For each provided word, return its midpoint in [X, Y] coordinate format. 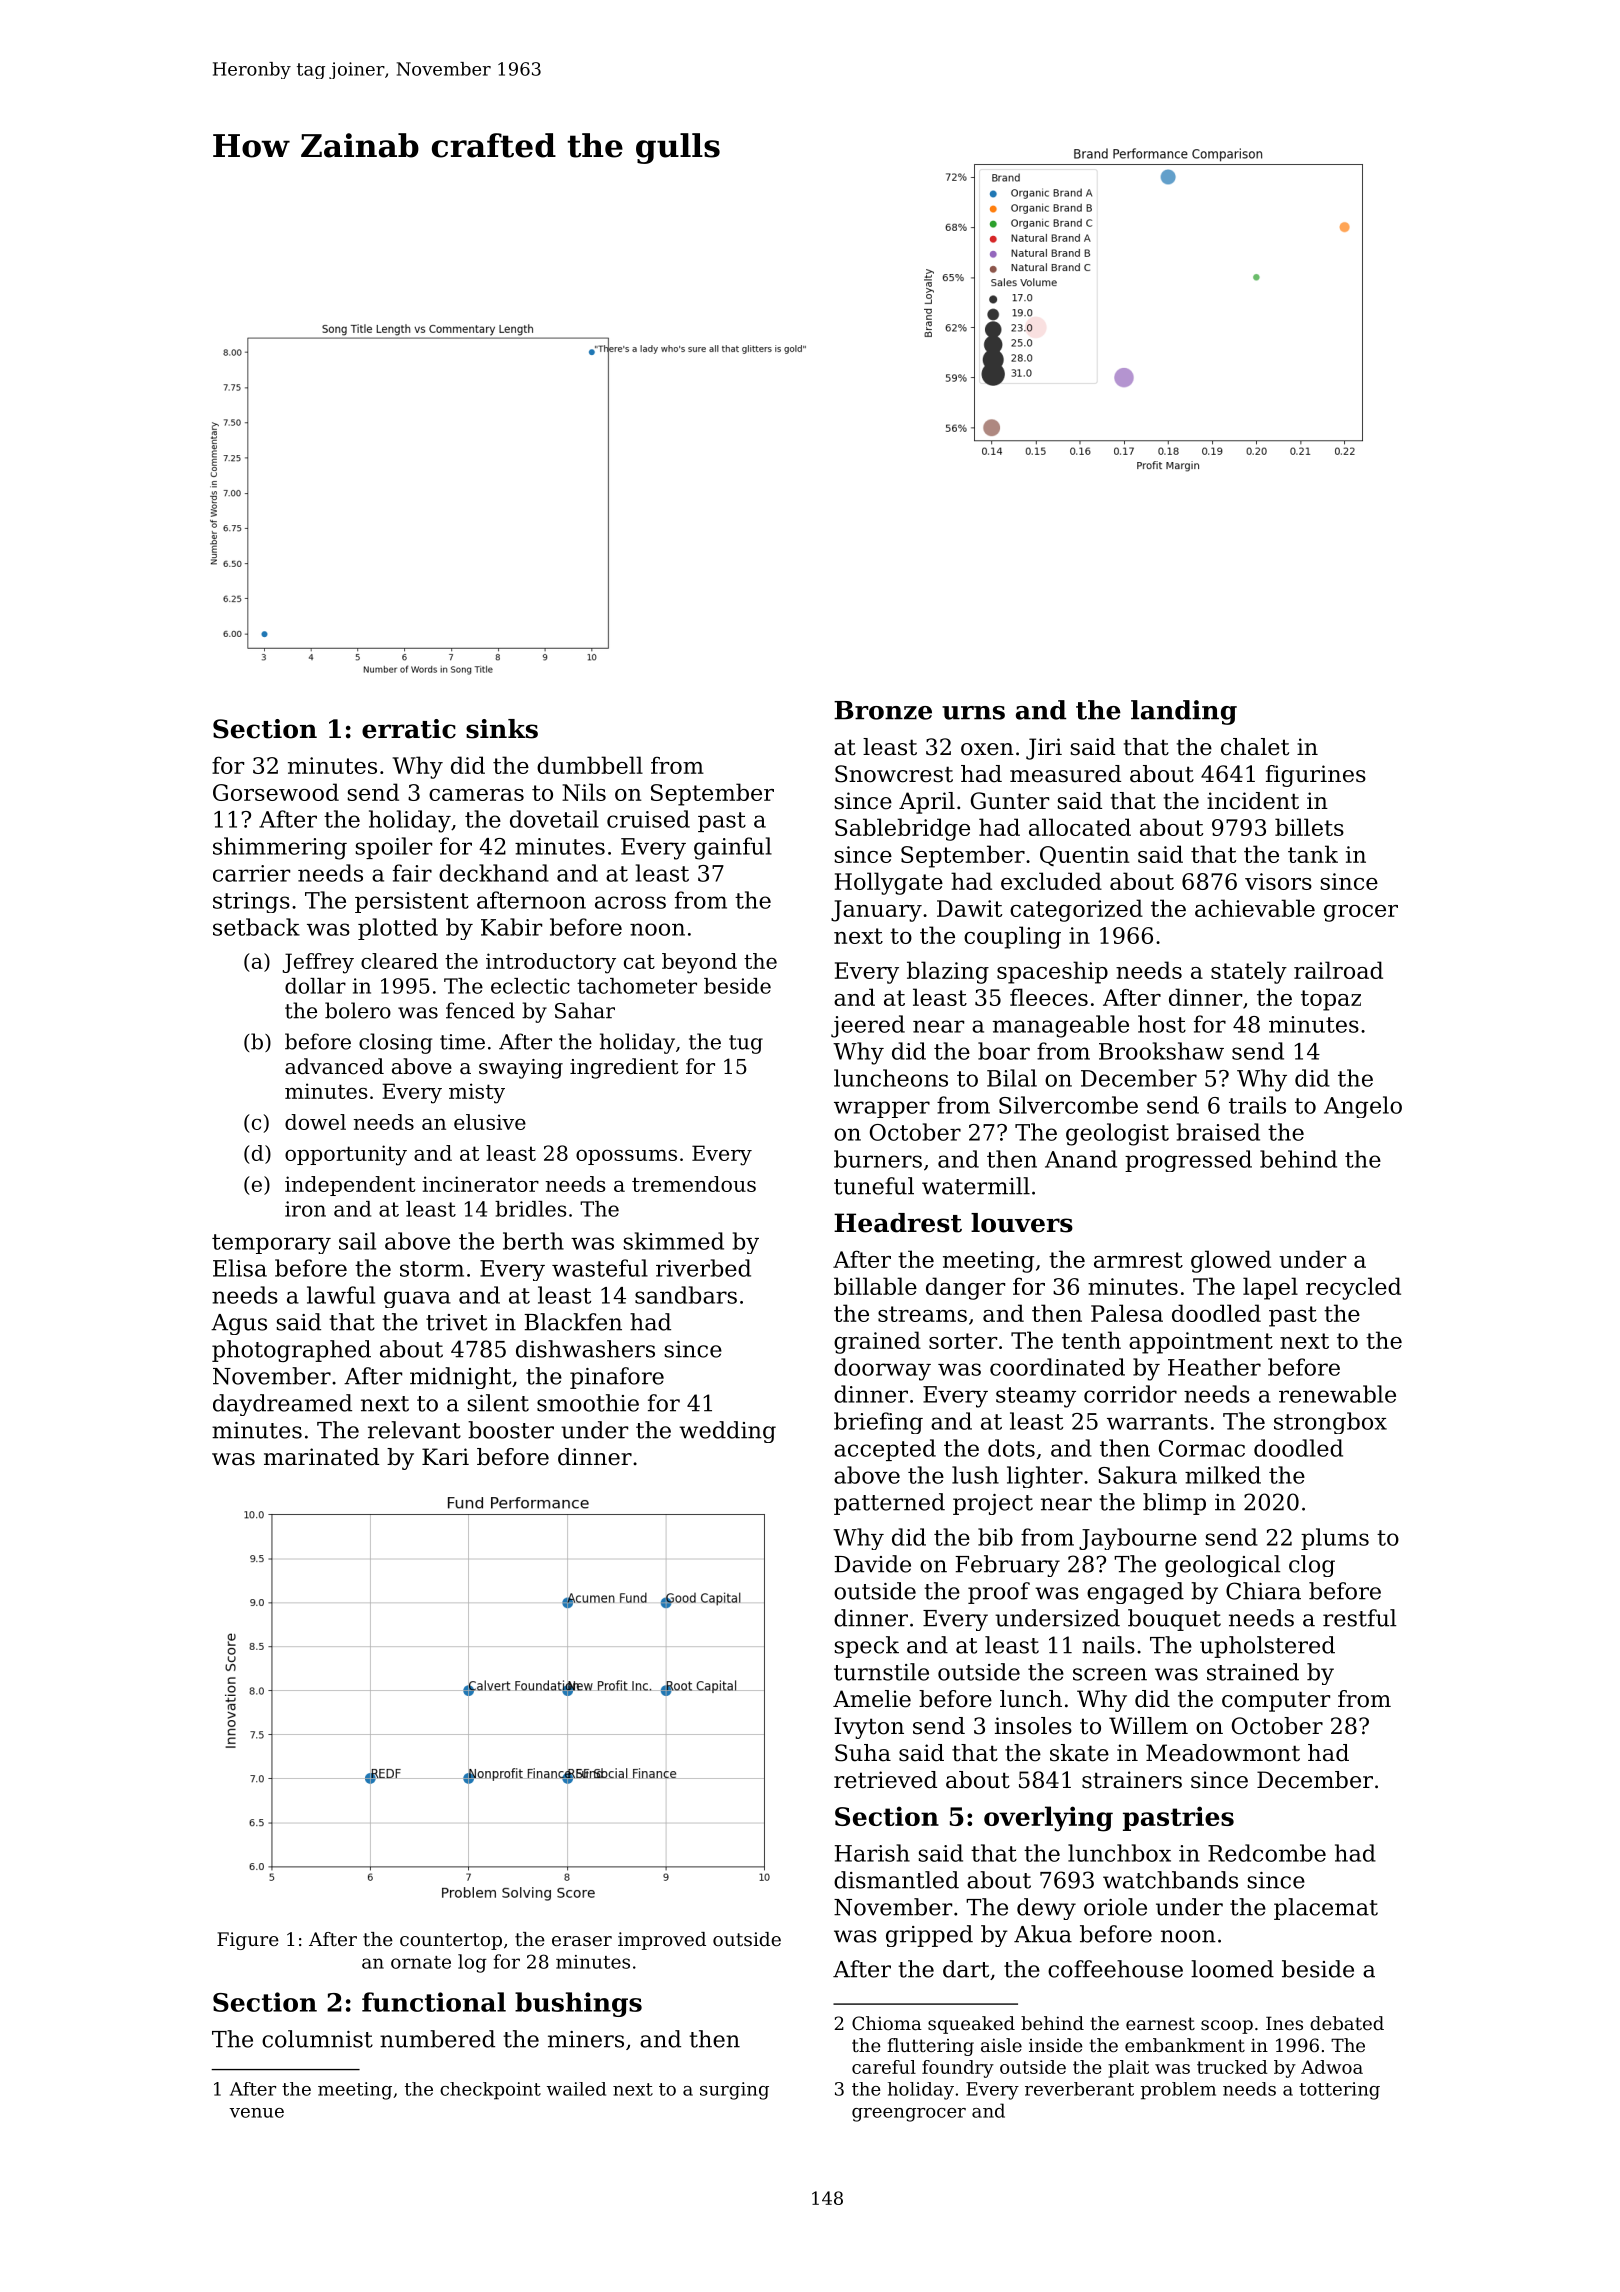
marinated [321, 1457]
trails [1257, 1105]
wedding [727, 1432]
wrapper [882, 1109]
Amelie [872, 1699]
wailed [576, 2089]
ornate [421, 1962]
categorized [1076, 910]
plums [1335, 1539]
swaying [521, 1069]
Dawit [969, 908]
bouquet [1174, 1620]
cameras [476, 795]
